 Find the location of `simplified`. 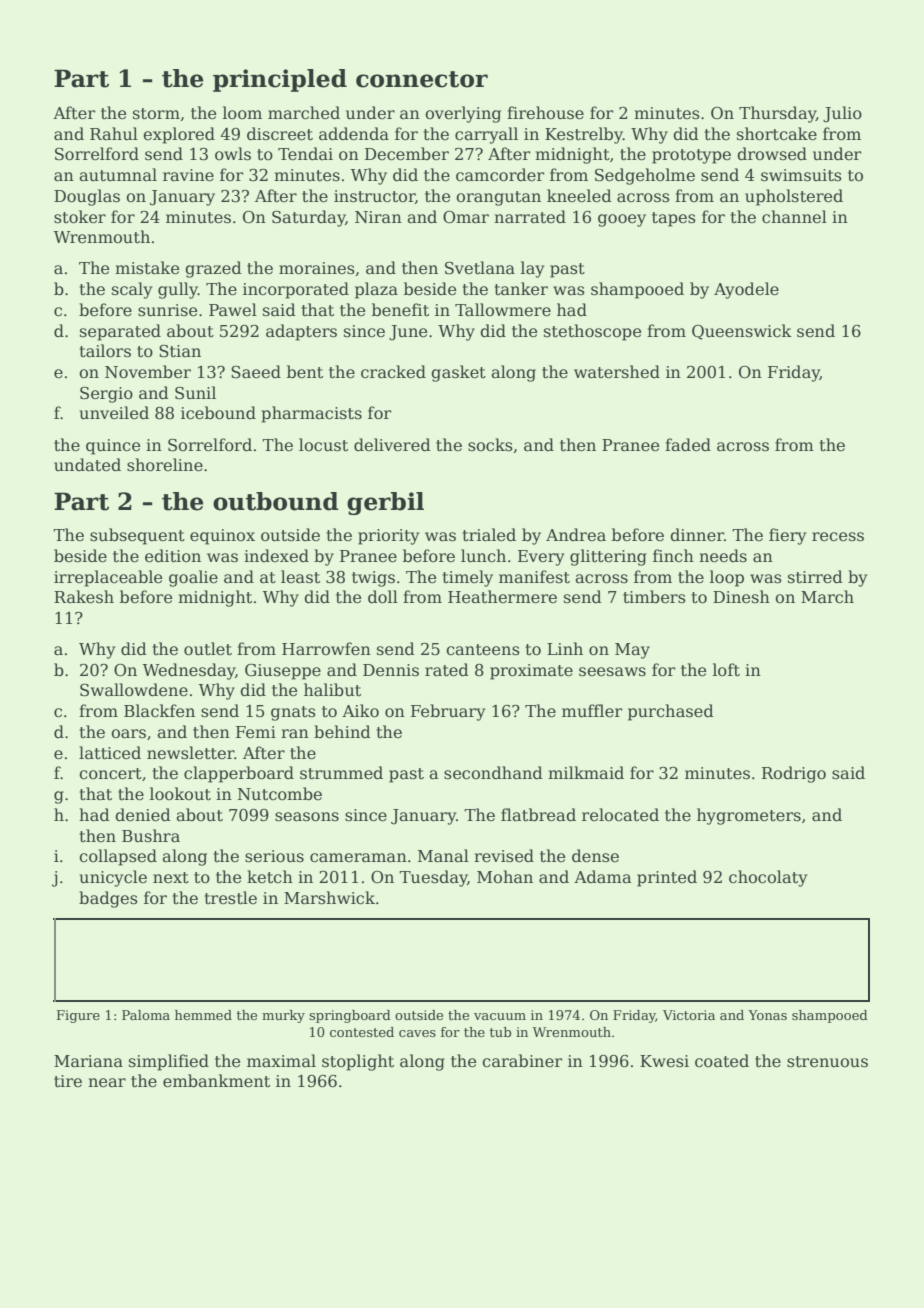

simplified is located at coordinates (169, 1062).
